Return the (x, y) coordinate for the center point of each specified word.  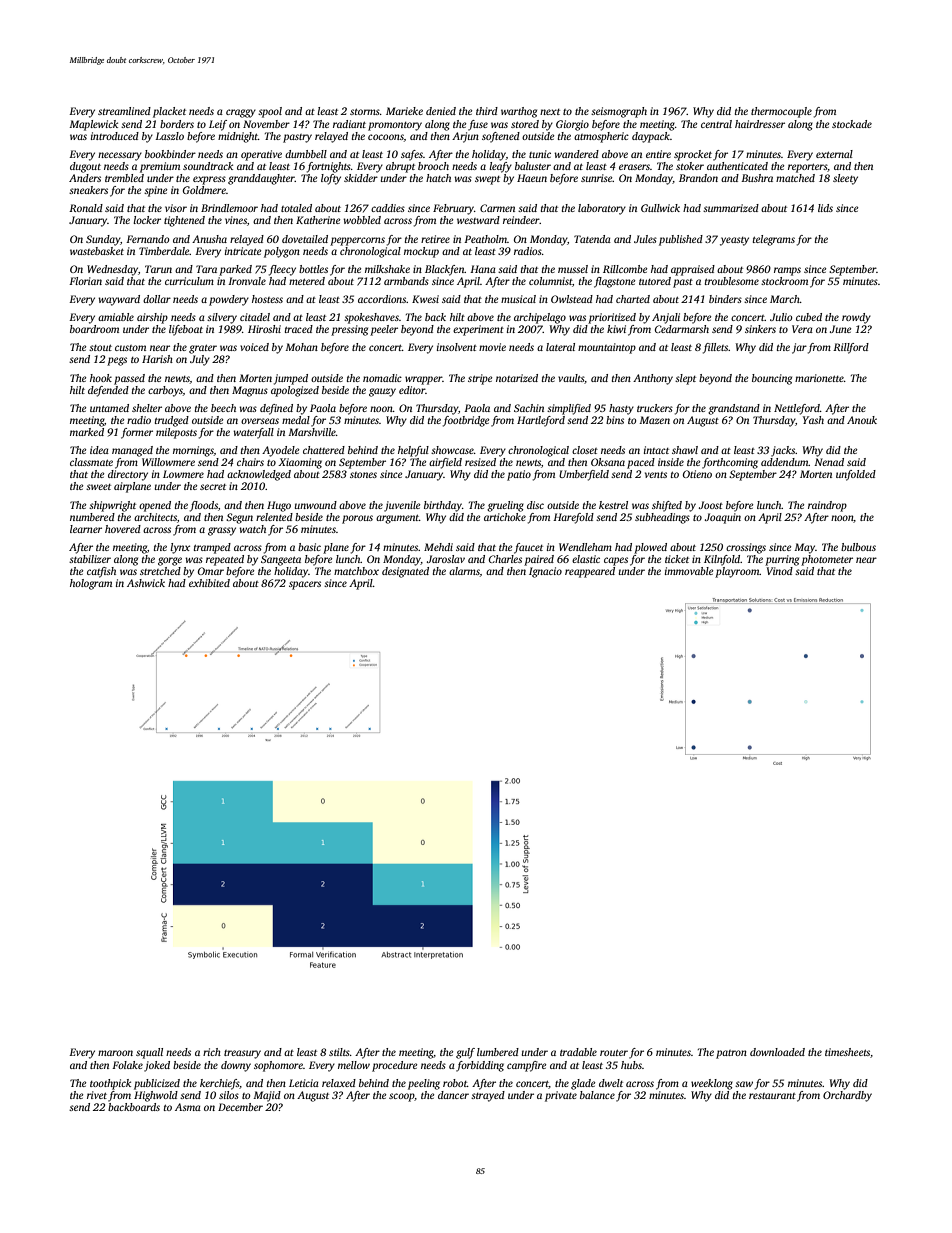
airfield (445, 463)
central (716, 124)
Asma (188, 1107)
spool (270, 112)
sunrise (597, 178)
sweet (98, 487)
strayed (488, 1096)
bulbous (858, 547)
